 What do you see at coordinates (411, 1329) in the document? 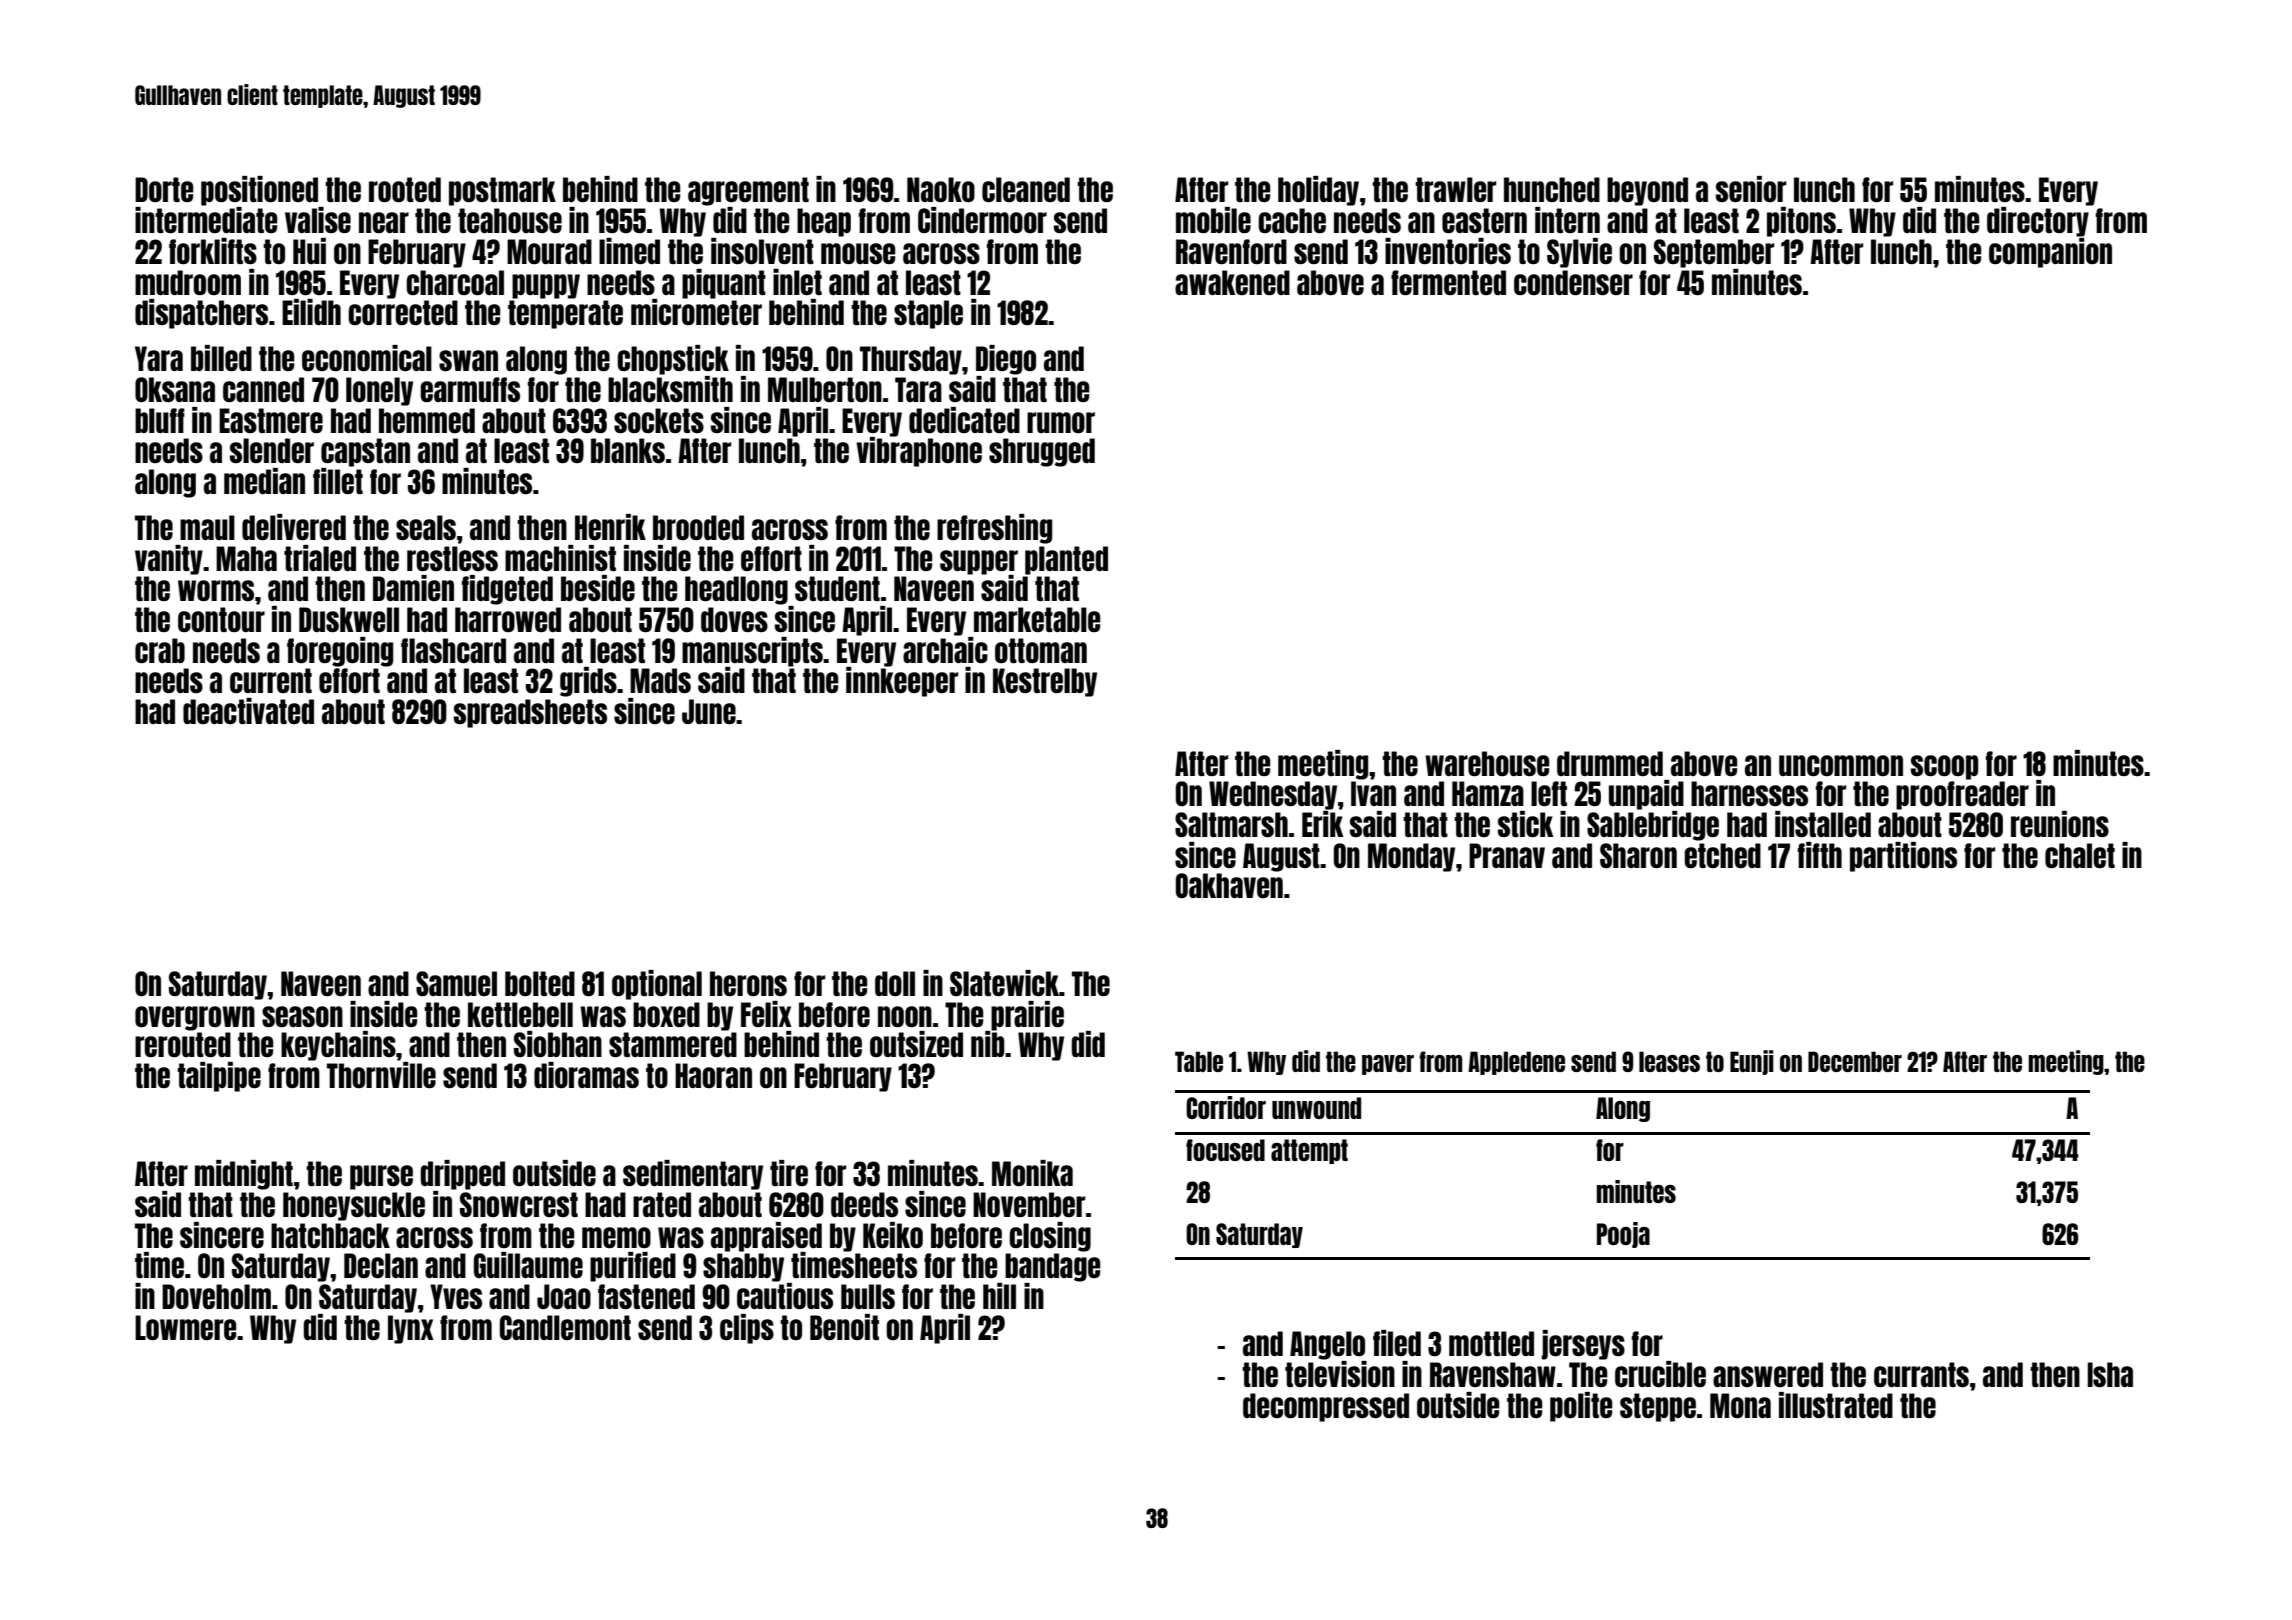
I see `lynx` at bounding box center [411, 1329].
